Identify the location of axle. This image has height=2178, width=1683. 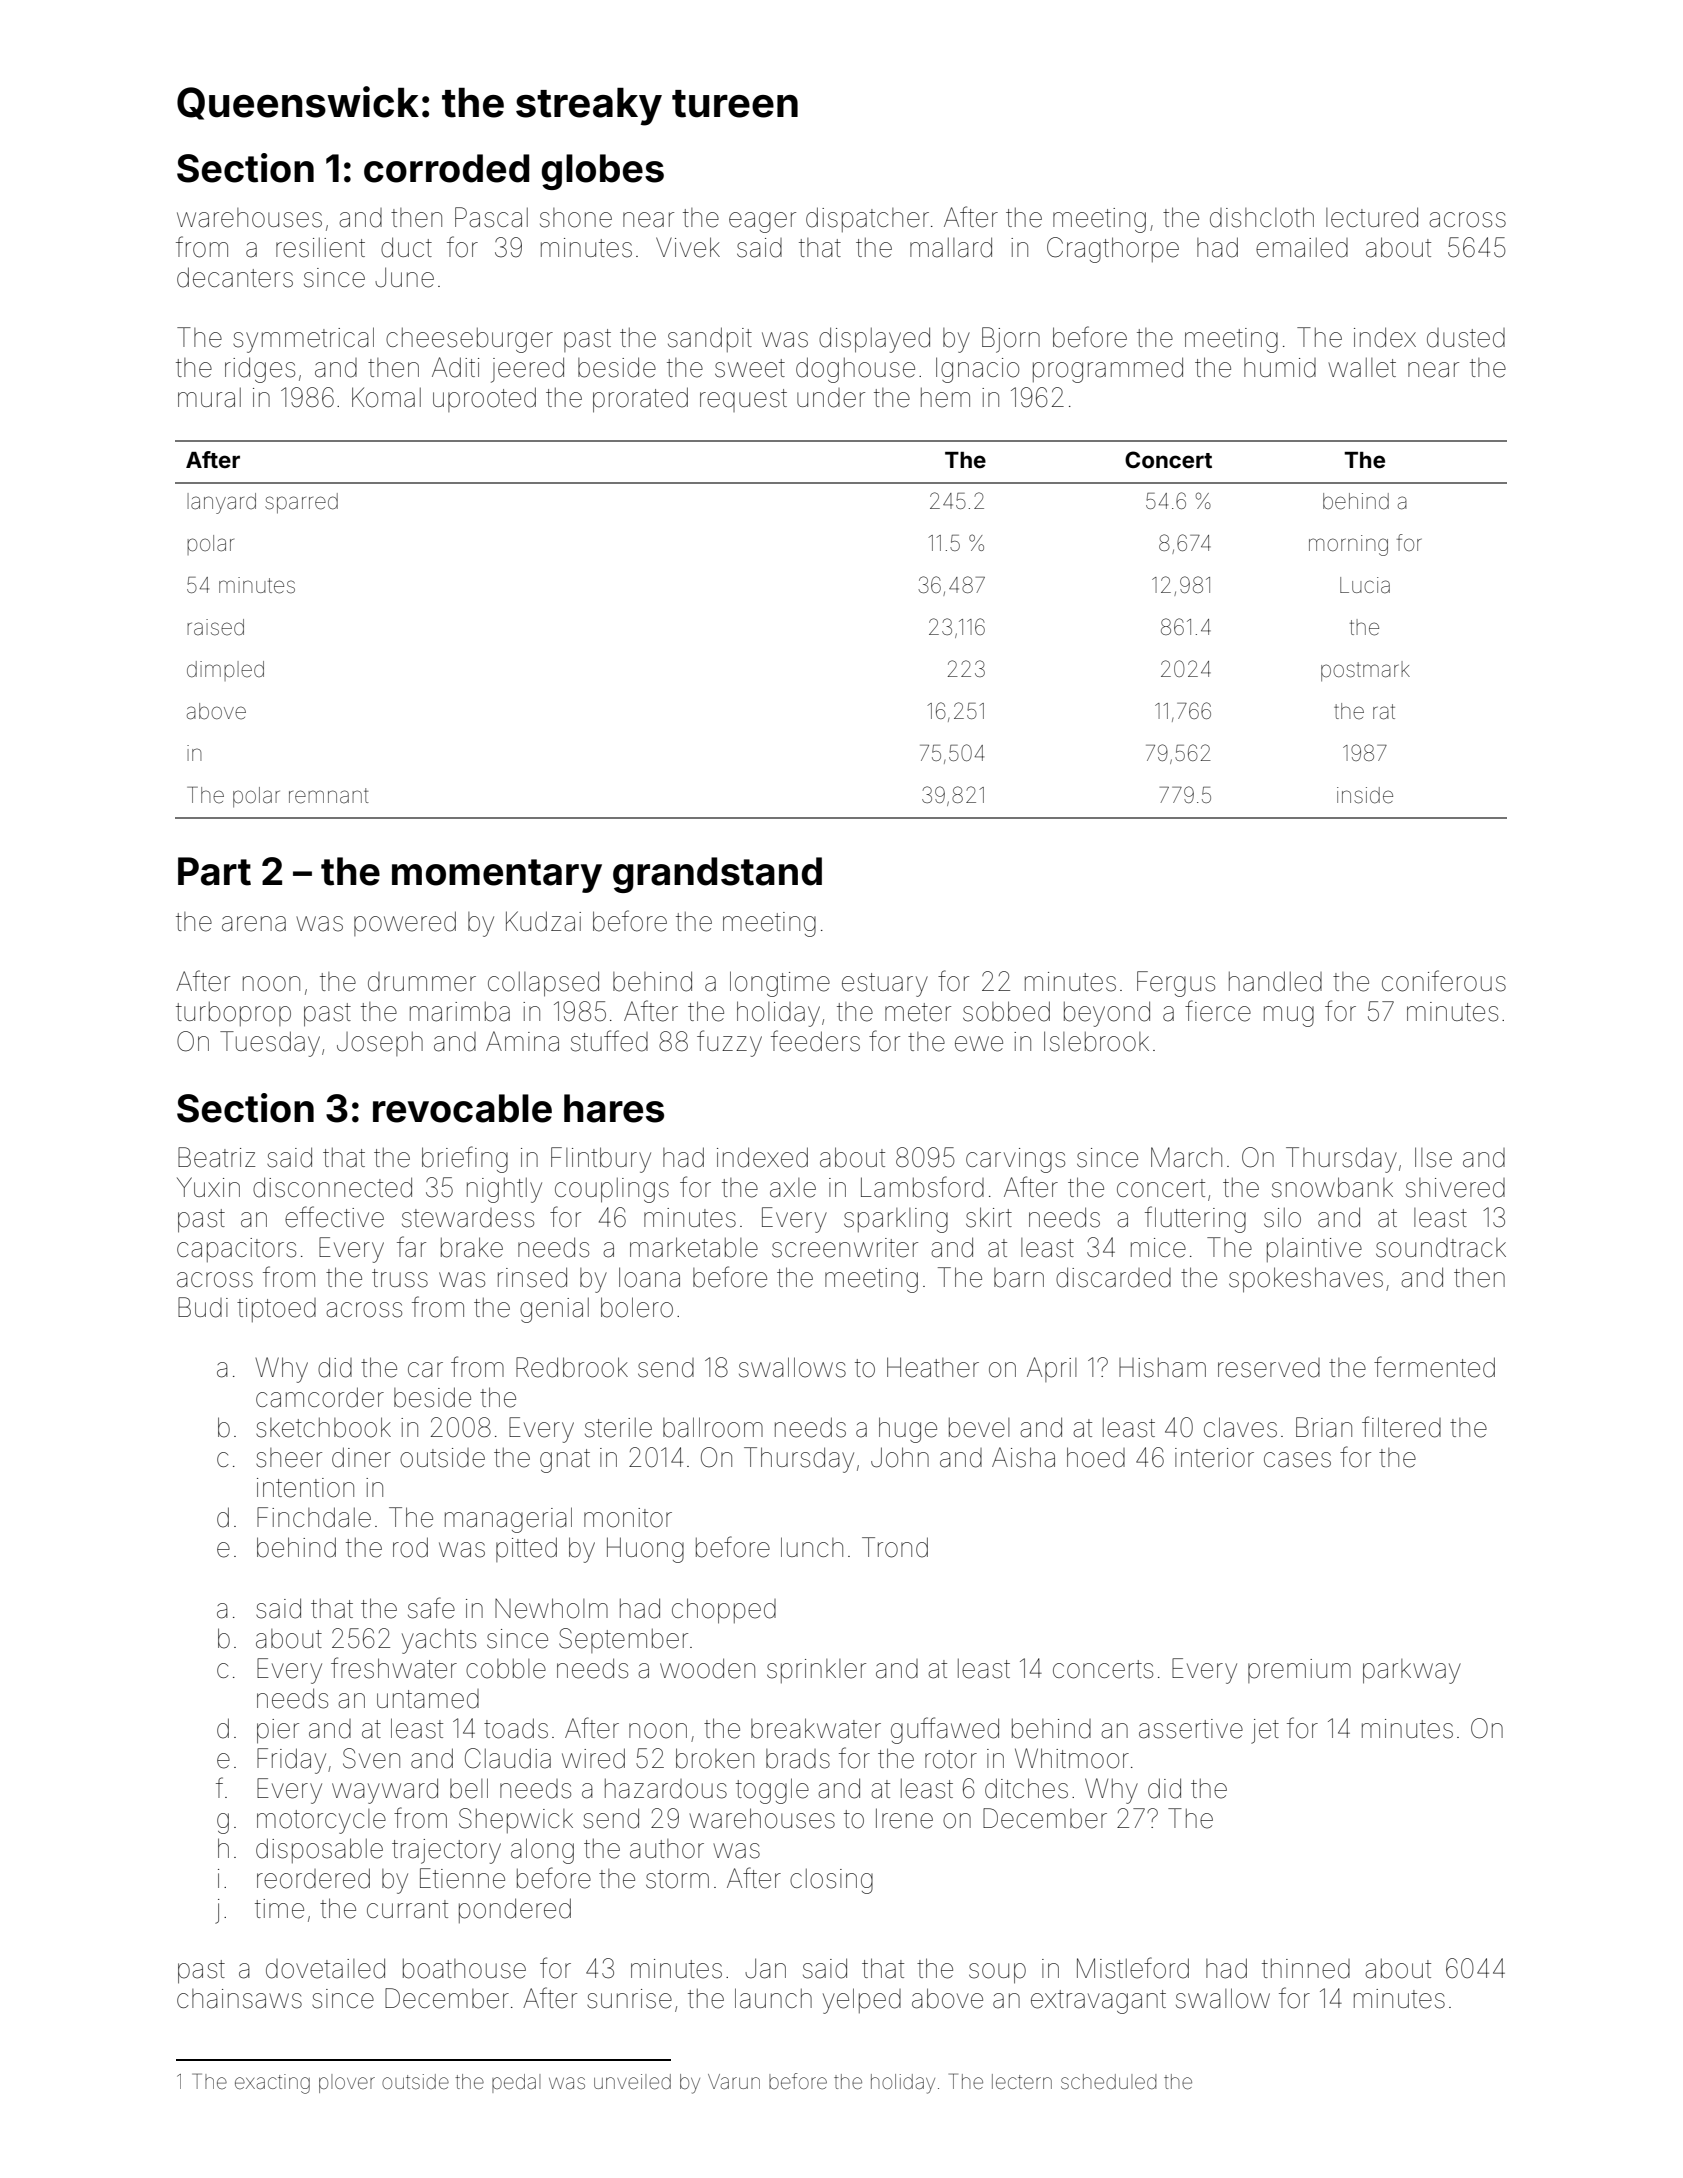
(793, 1188).
